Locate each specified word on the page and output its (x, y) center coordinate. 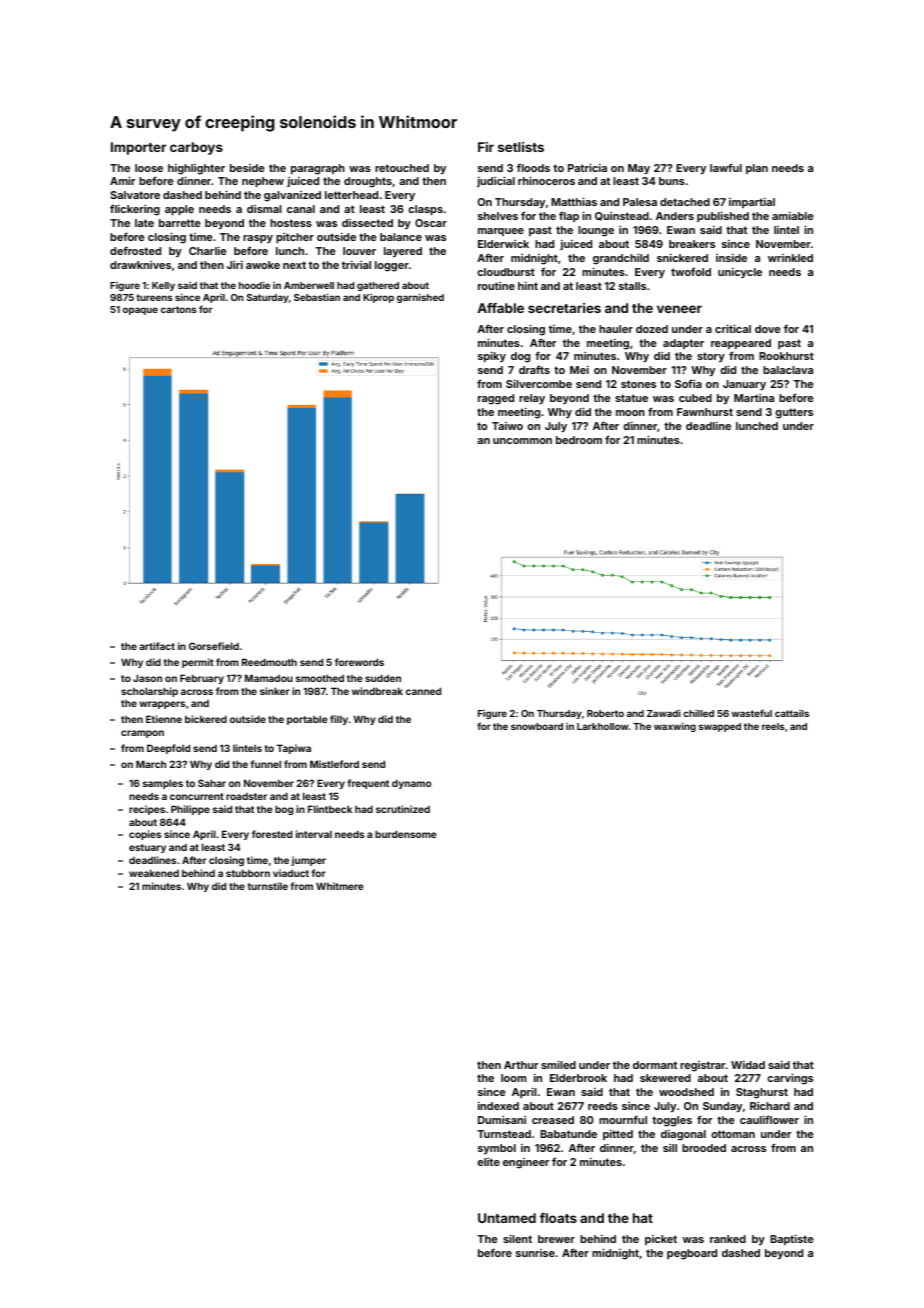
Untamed (507, 1218)
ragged (496, 399)
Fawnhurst (705, 412)
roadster (246, 796)
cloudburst (506, 272)
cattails (792, 713)
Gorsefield (214, 646)
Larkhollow (603, 726)
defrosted (135, 250)
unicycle (740, 273)
